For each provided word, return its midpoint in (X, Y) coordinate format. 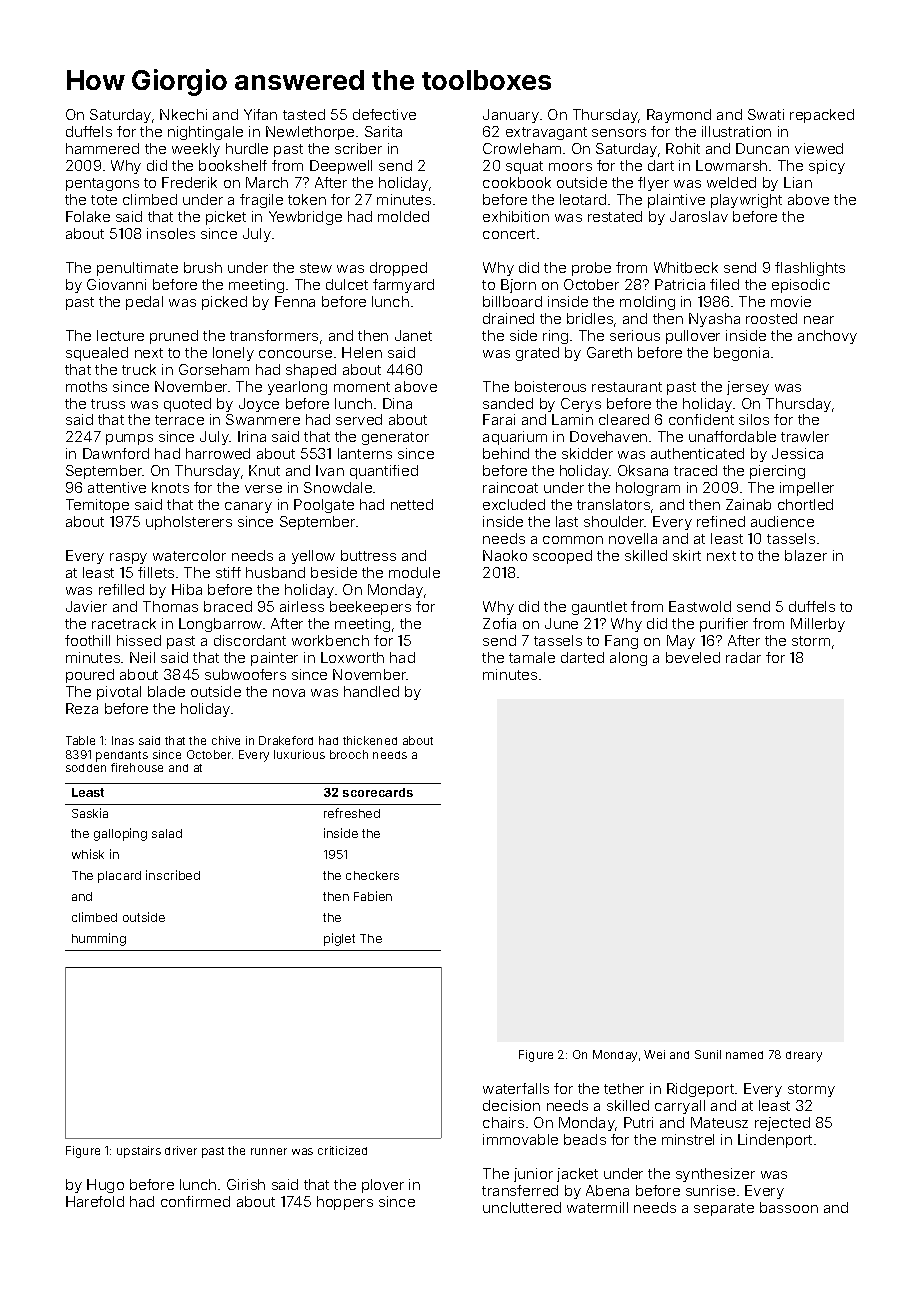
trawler (805, 436)
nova (289, 693)
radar (743, 657)
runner (269, 1151)
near (819, 320)
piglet (339, 939)
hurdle (247, 148)
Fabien (373, 896)
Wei (654, 1054)
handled (371, 691)
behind (506, 453)
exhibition (516, 216)
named (744, 1055)
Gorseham (214, 369)
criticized (342, 1150)
